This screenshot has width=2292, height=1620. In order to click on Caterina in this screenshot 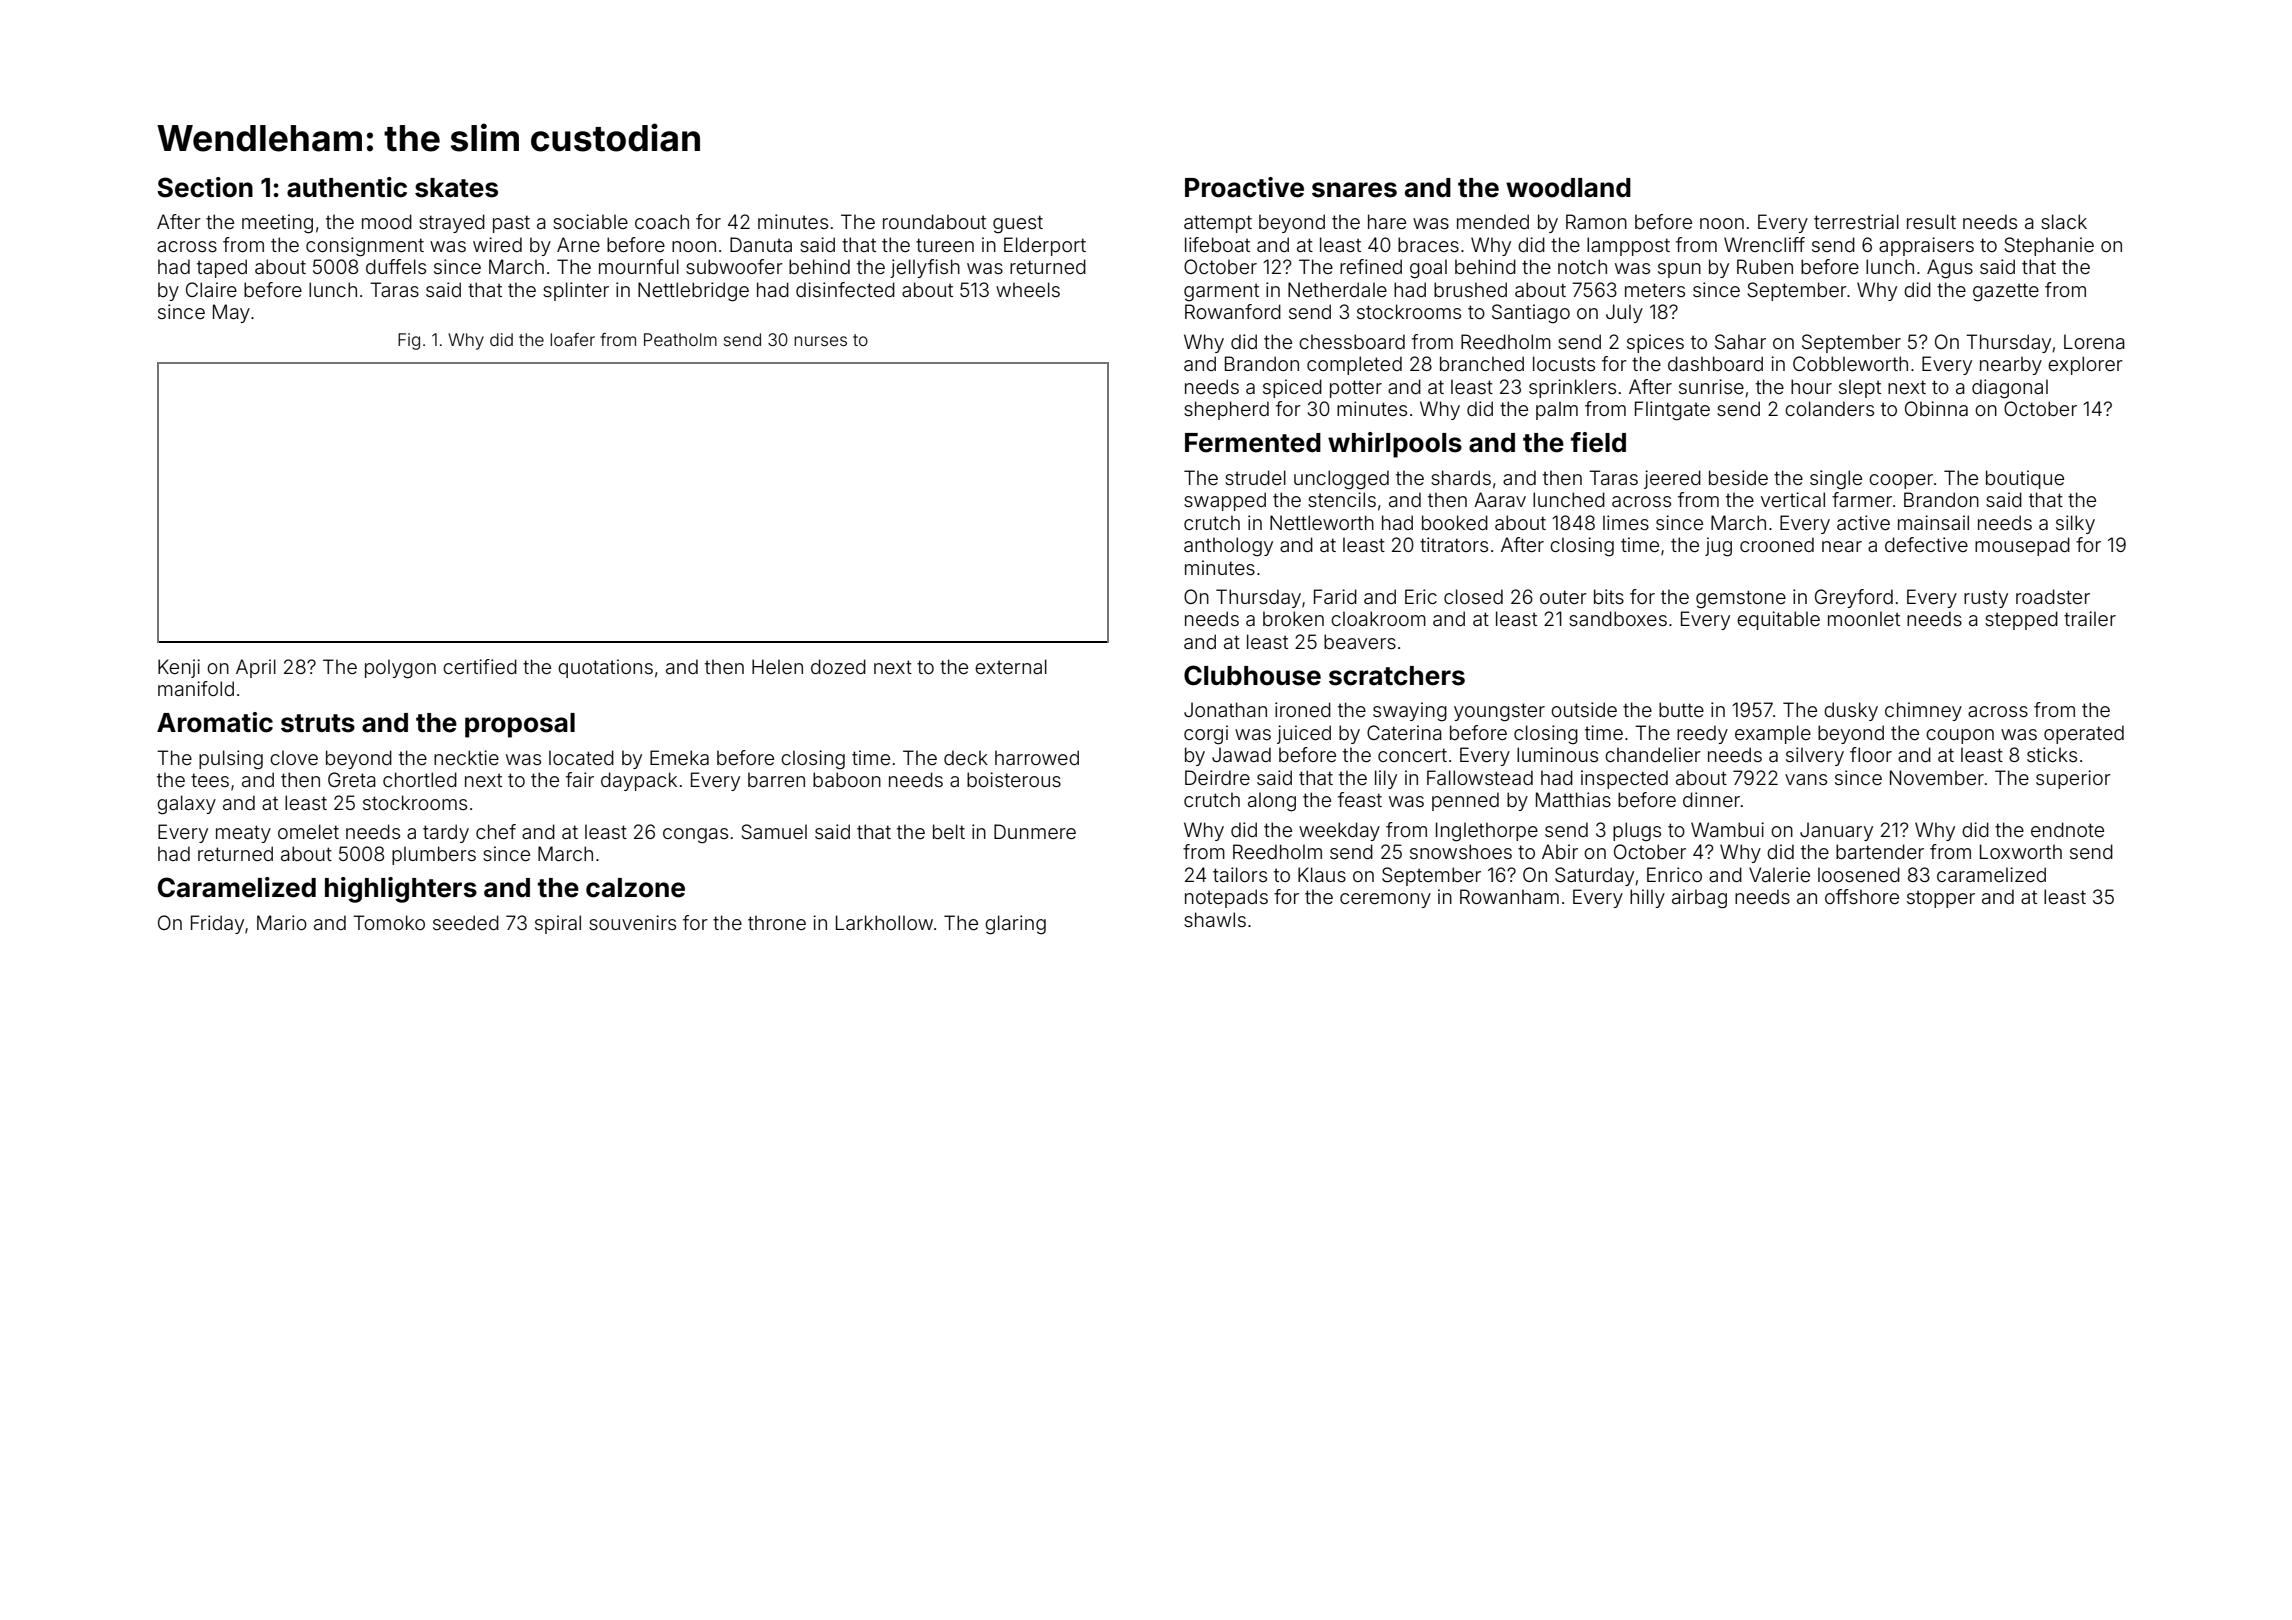, I will do `click(1404, 732)`.
